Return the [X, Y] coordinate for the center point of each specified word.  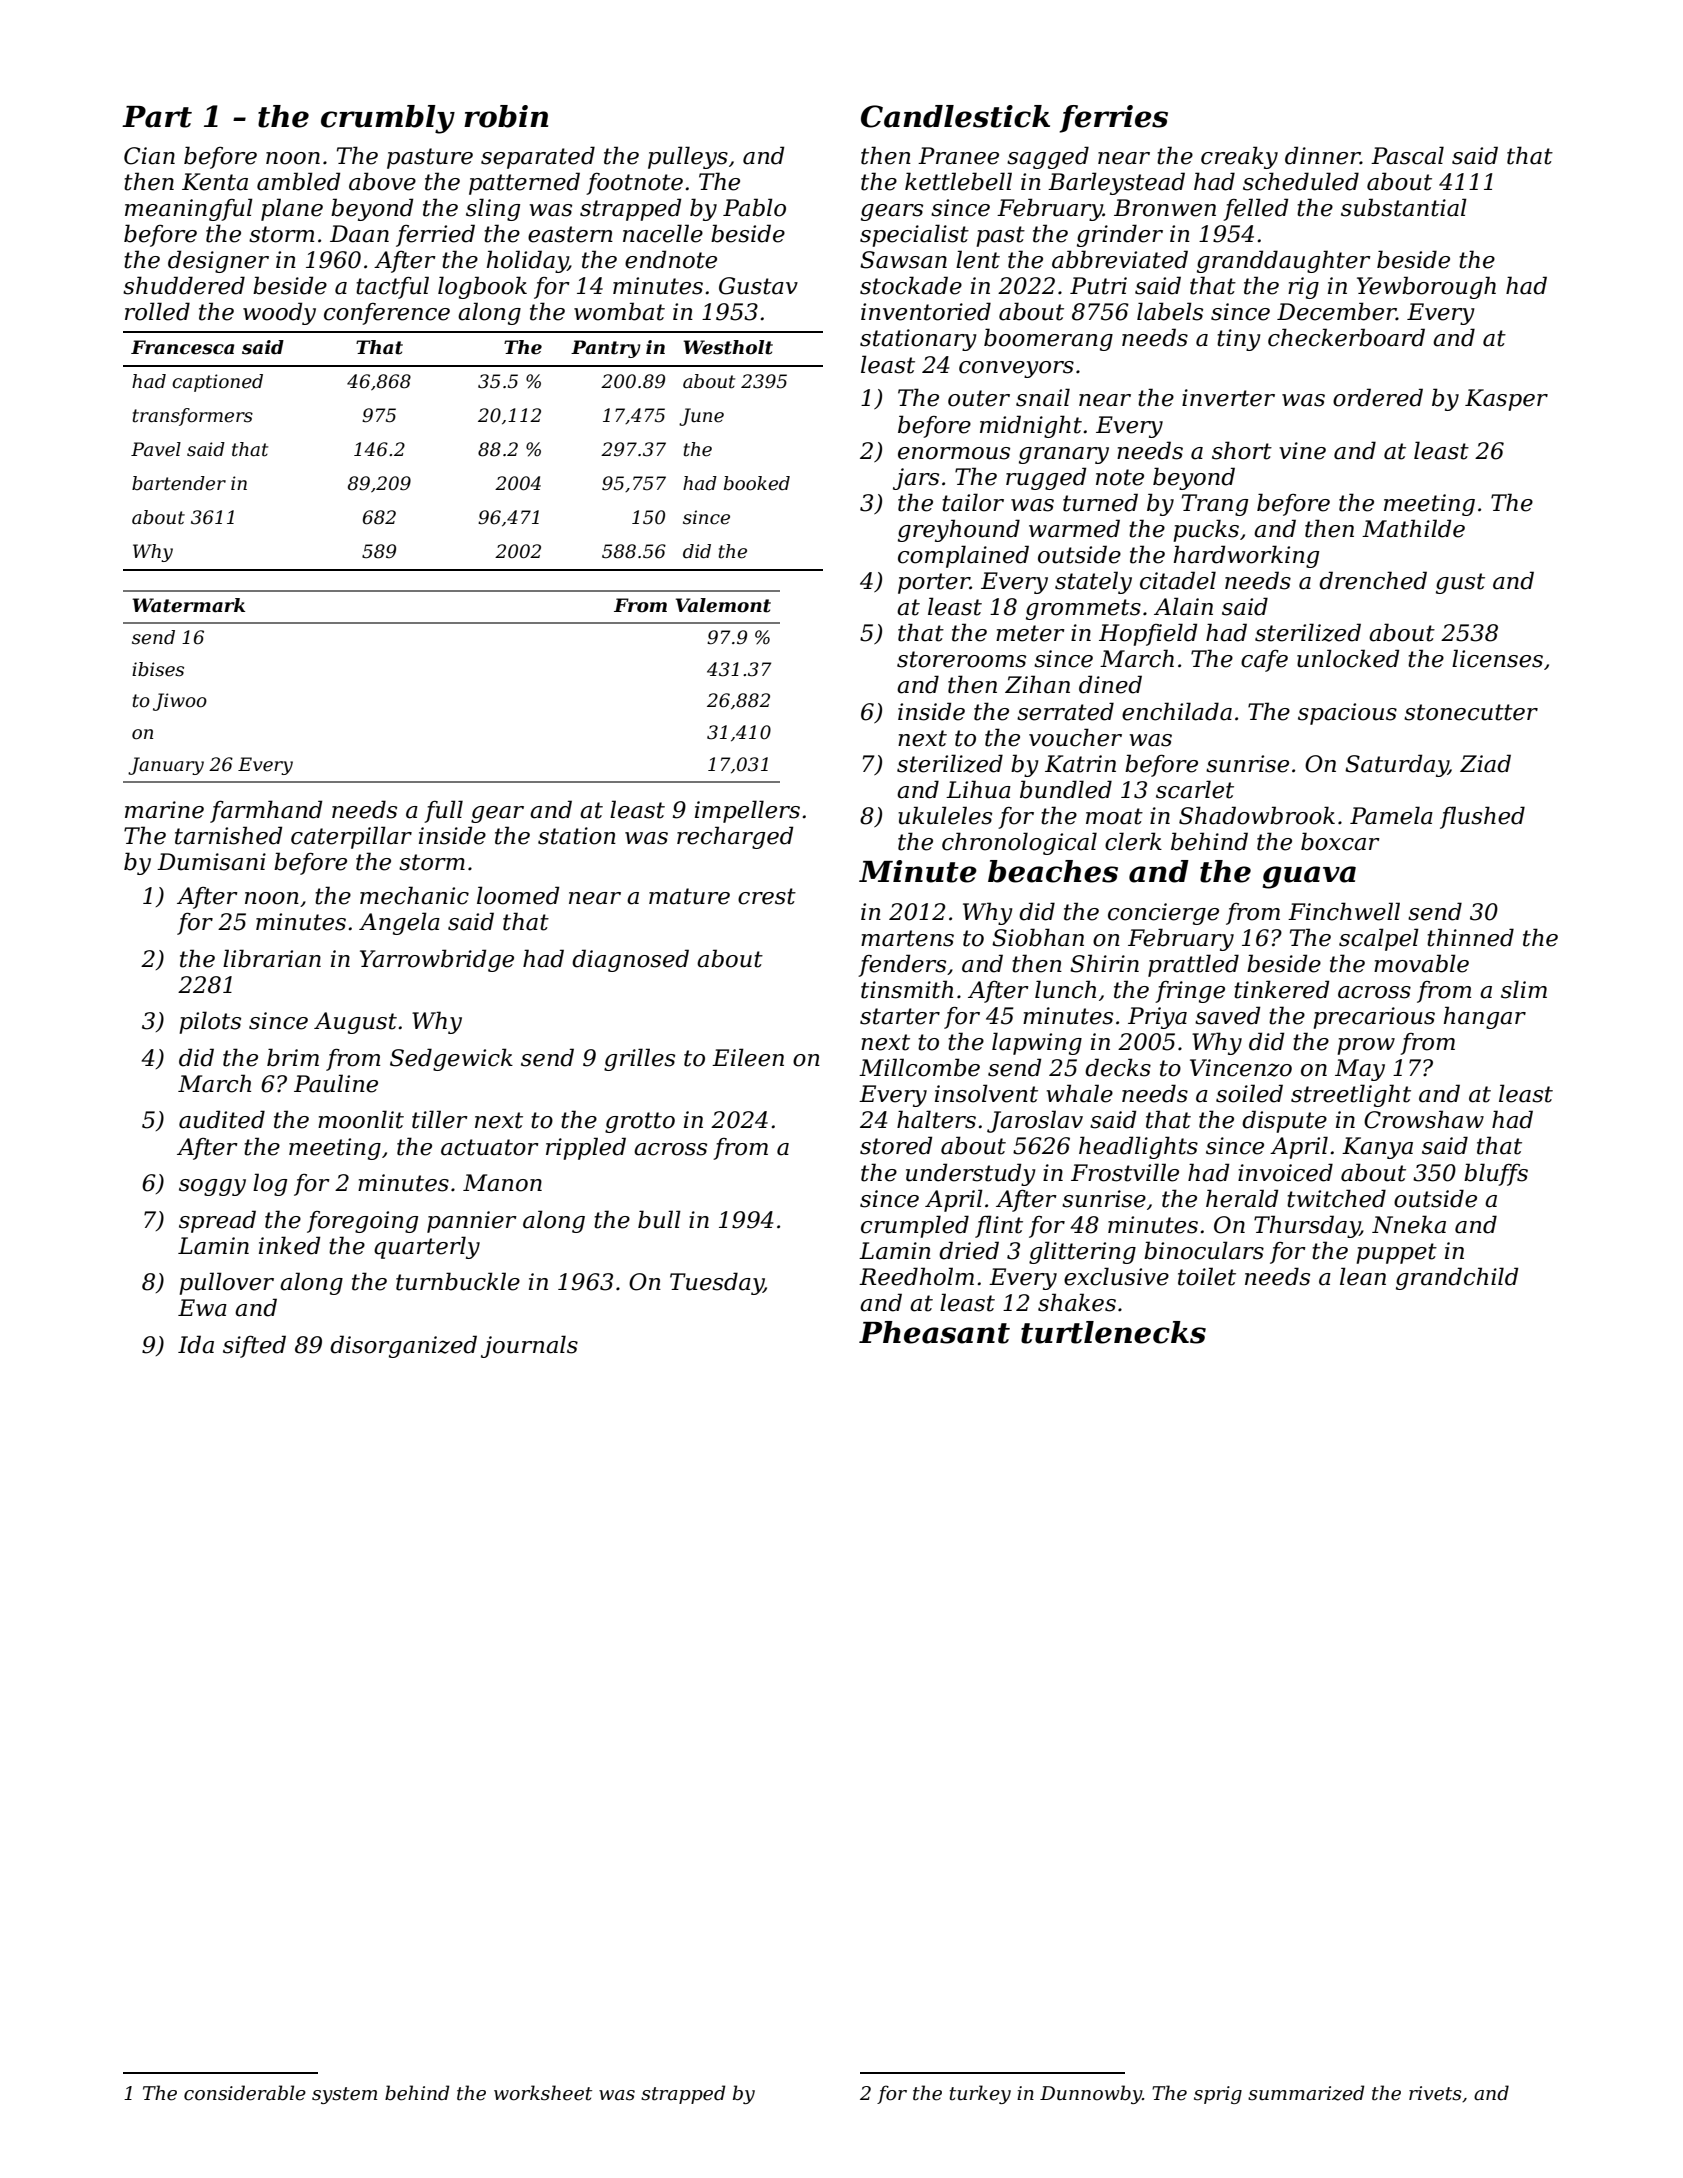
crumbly [388, 119]
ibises [158, 669]
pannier [472, 1222]
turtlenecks [1113, 1332]
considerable [245, 2093]
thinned [1470, 937]
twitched [1336, 1198]
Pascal [1407, 155]
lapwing [1037, 1043]
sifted [254, 1346]
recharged [735, 837]
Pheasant [934, 1332]
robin [506, 116]
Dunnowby [1091, 2094]
